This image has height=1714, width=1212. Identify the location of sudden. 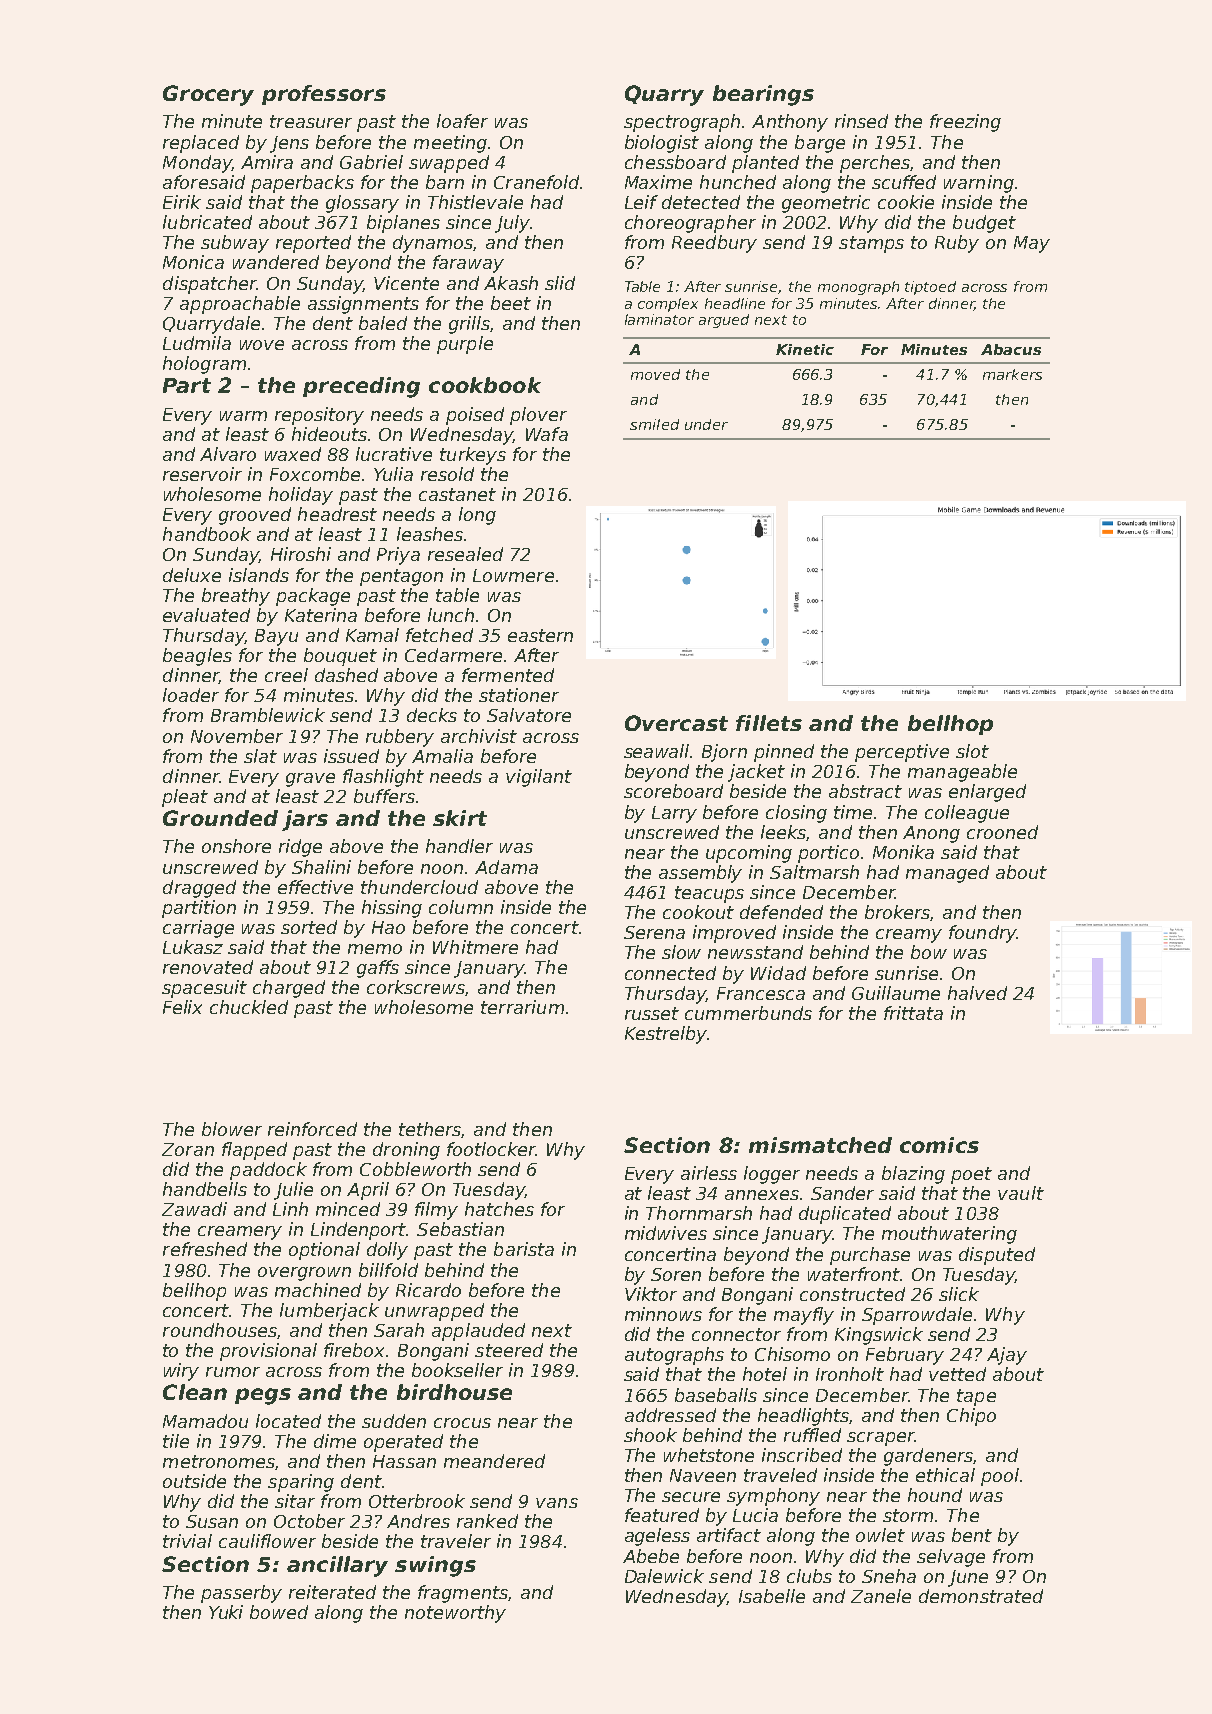
(394, 1421).
